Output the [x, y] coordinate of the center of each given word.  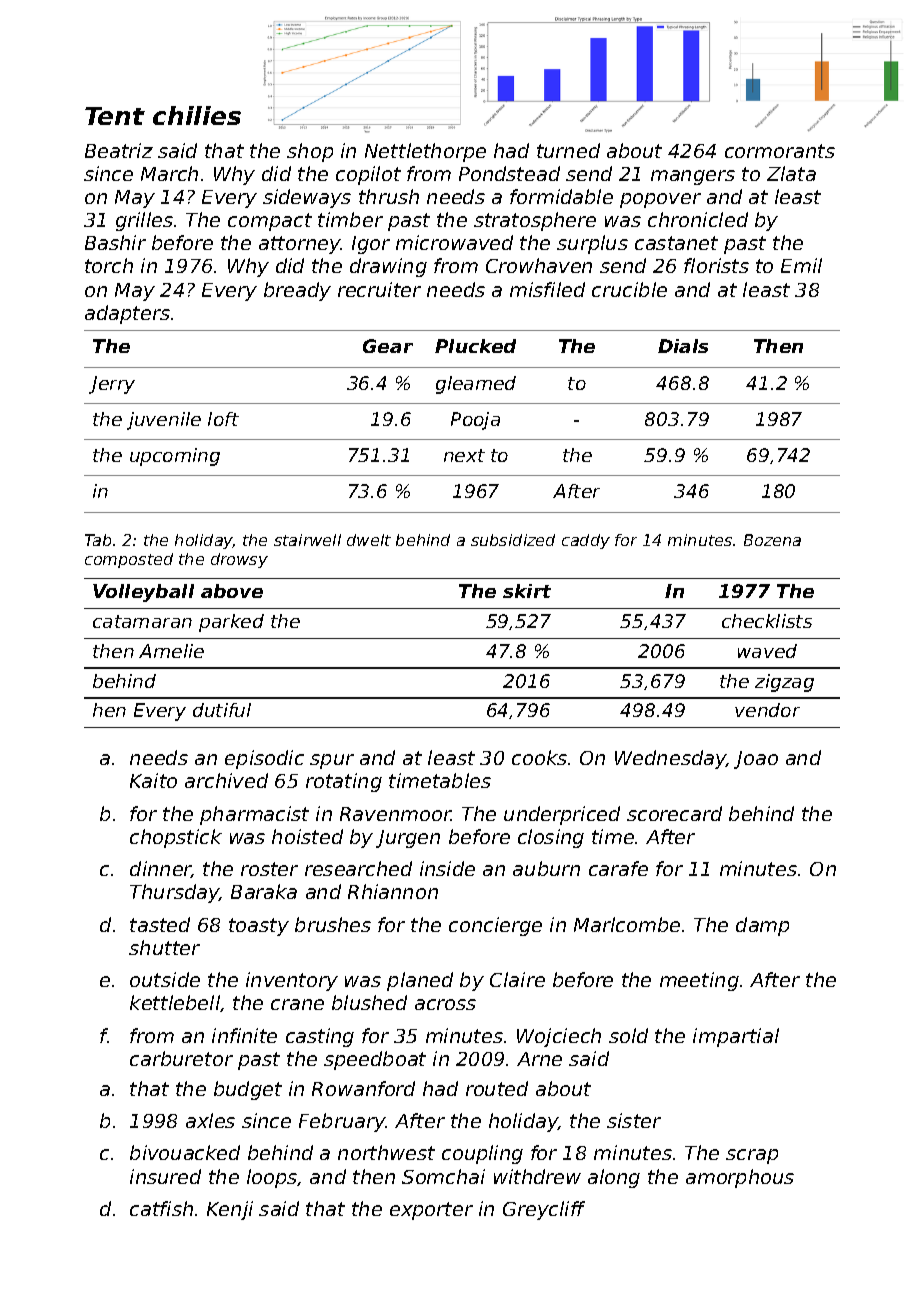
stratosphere [535, 221]
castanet [676, 243]
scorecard [674, 813]
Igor [371, 245]
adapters [127, 314]
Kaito [153, 780]
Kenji [230, 1210]
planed [420, 981]
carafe [618, 868]
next [464, 455]
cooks [539, 757]
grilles [144, 221]
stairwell [307, 540]
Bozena [772, 540]
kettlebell [175, 1002]
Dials [683, 346]
